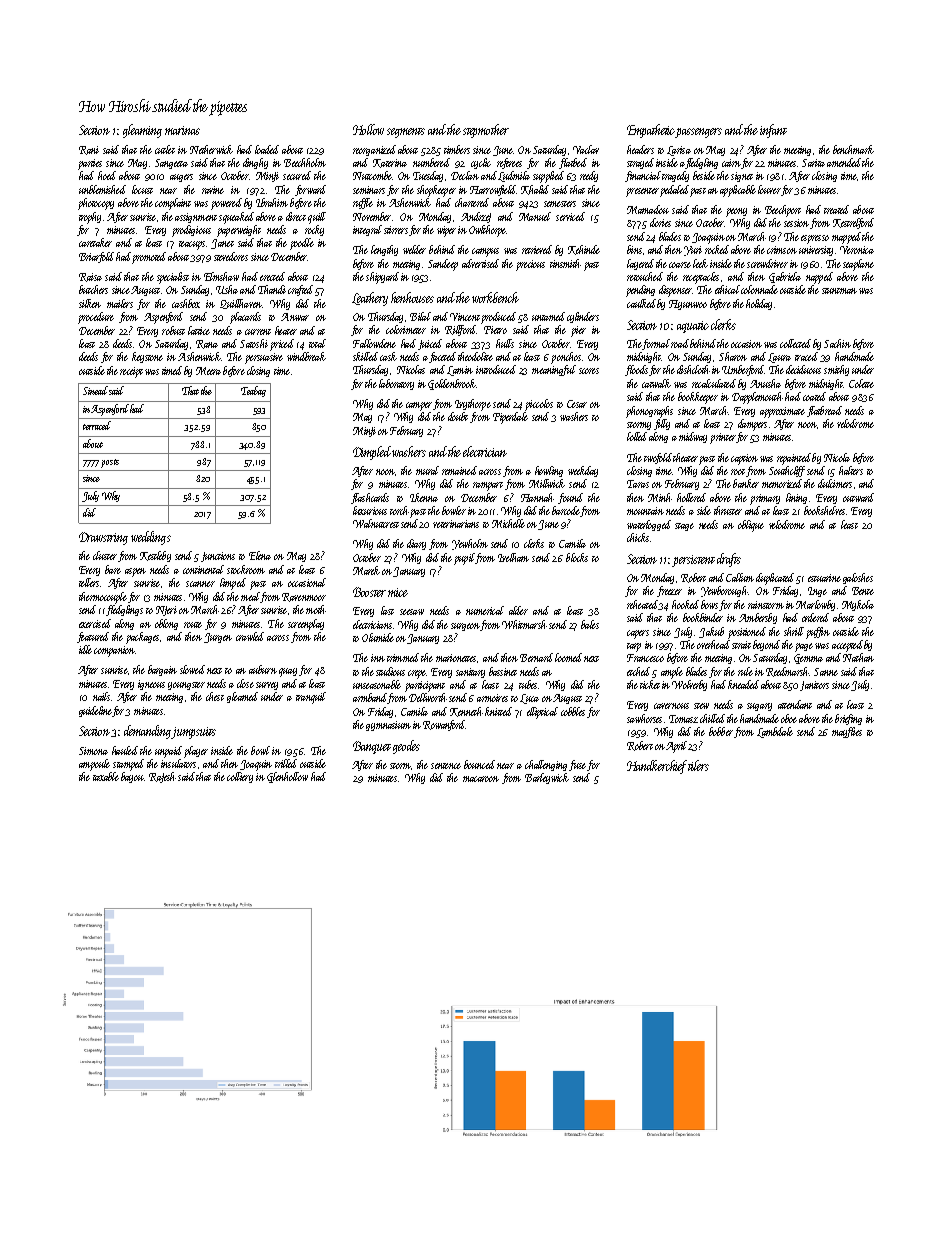 The height and width of the screenshot is (1233, 952). What do you see at coordinates (836, 370) in the screenshot?
I see `smithy` at bounding box center [836, 370].
